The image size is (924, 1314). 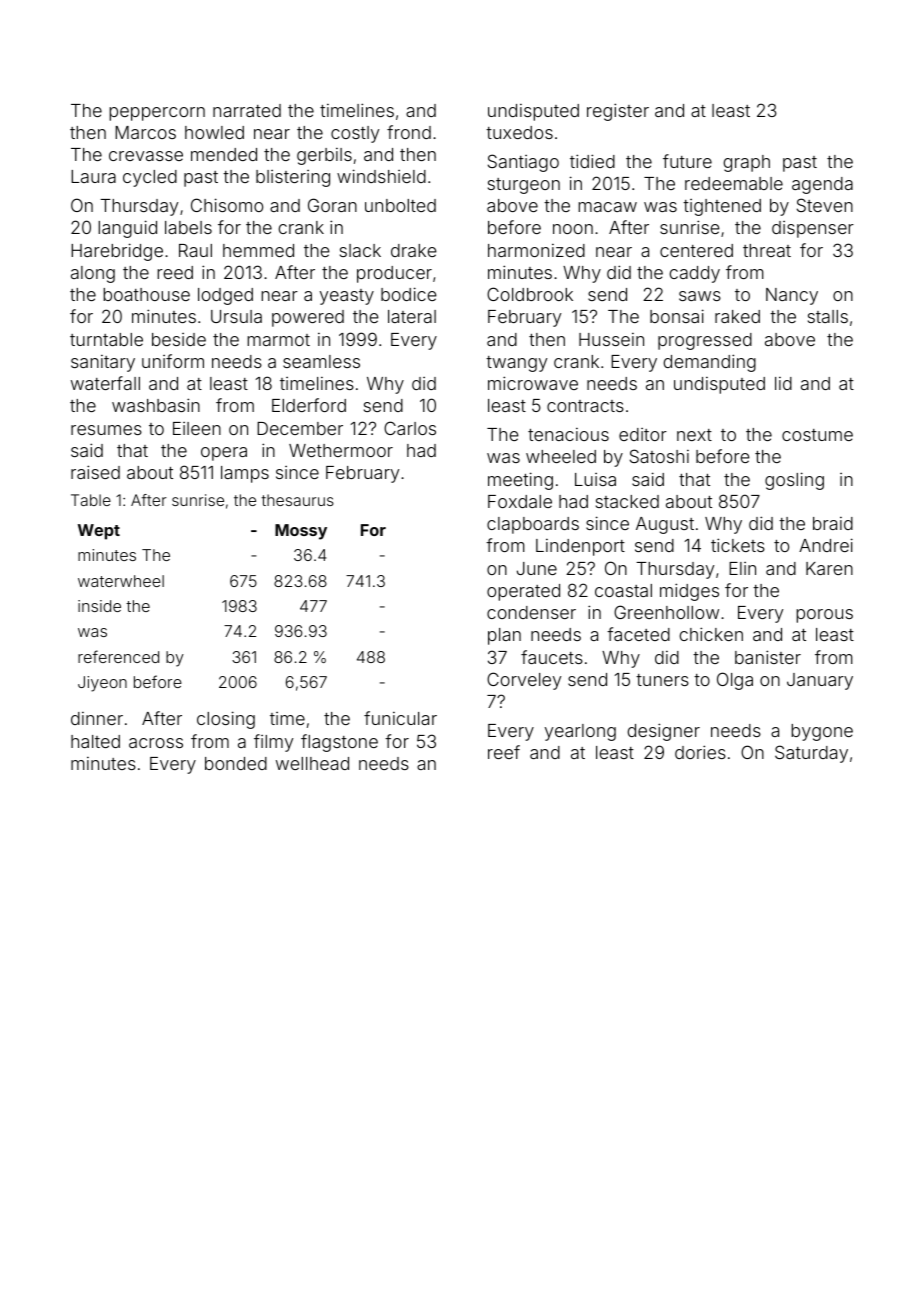 I want to click on reef, so click(x=504, y=752).
